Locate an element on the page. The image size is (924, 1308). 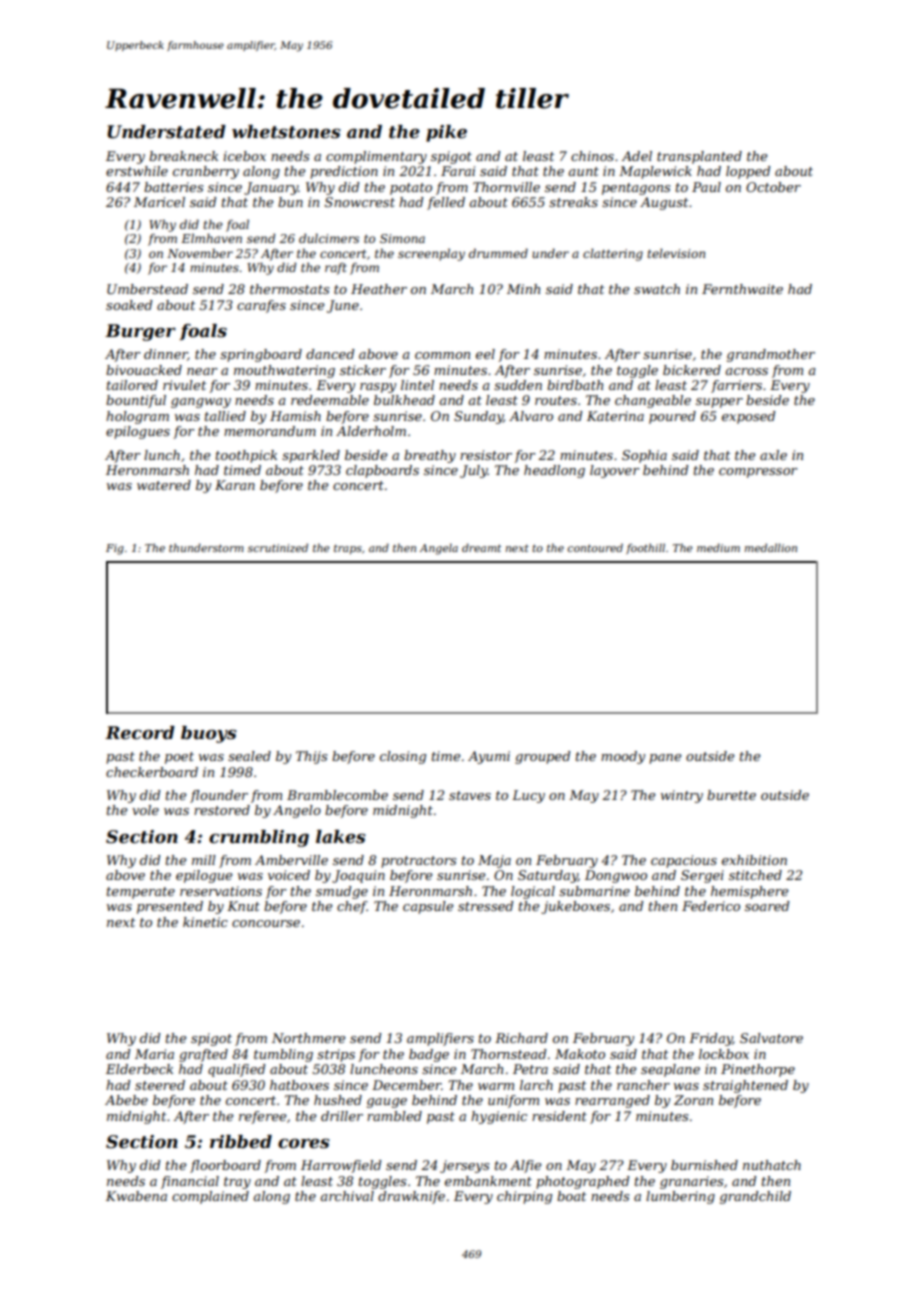
Maricel is located at coordinates (159, 202).
